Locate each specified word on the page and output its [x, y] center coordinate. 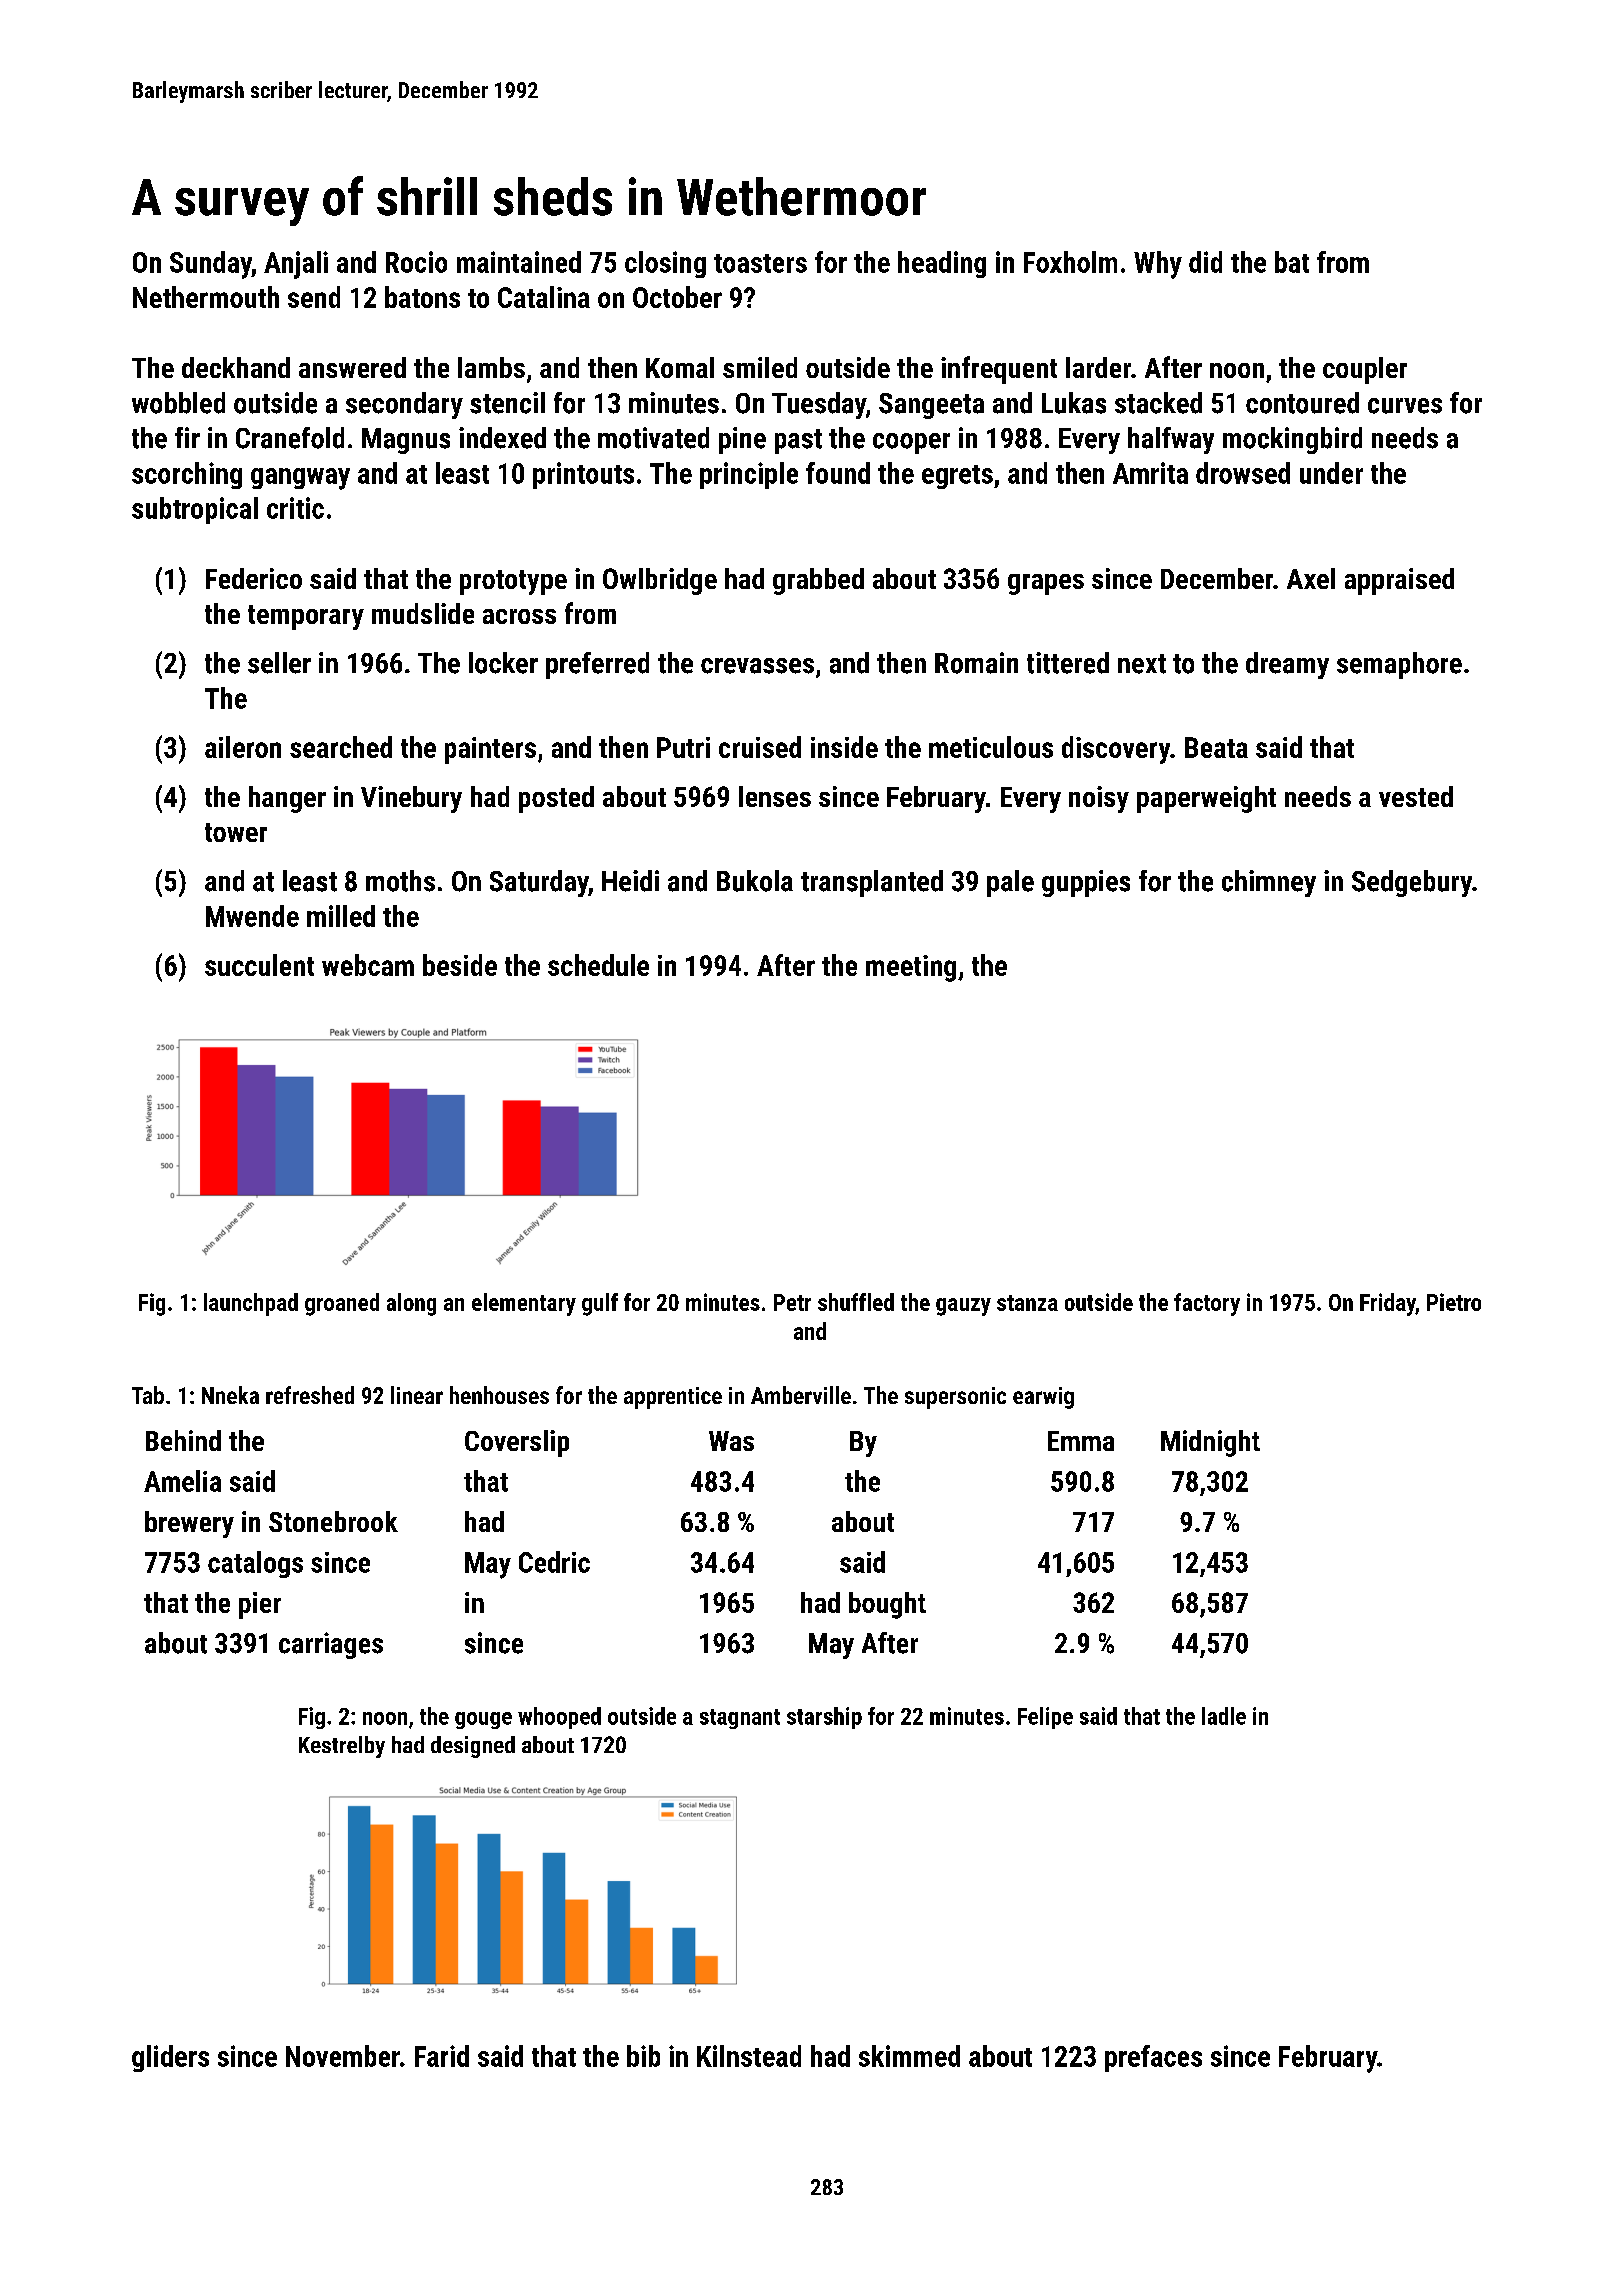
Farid [442, 2056]
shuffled [856, 1302]
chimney [1269, 883]
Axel [1311, 578]
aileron [243, 747]
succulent [259, 965]
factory [1207, 1304]
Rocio [416, 262]
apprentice [673, 1398]
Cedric [554, 1562]
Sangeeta [931, 406]
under [1331, 473]
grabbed [818, 581]
